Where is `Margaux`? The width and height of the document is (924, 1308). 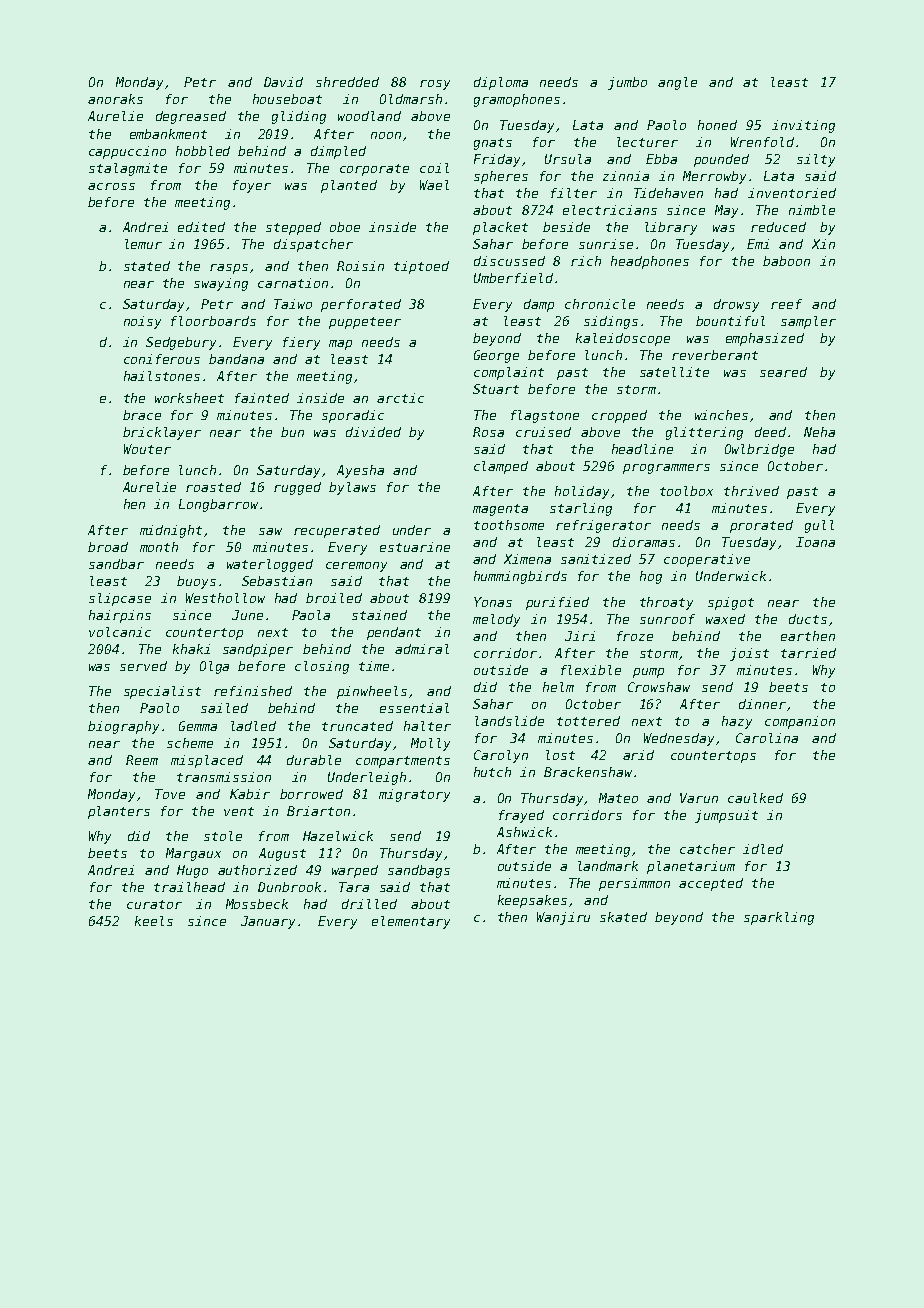
Margaux is located at coordinates (193, 854).
